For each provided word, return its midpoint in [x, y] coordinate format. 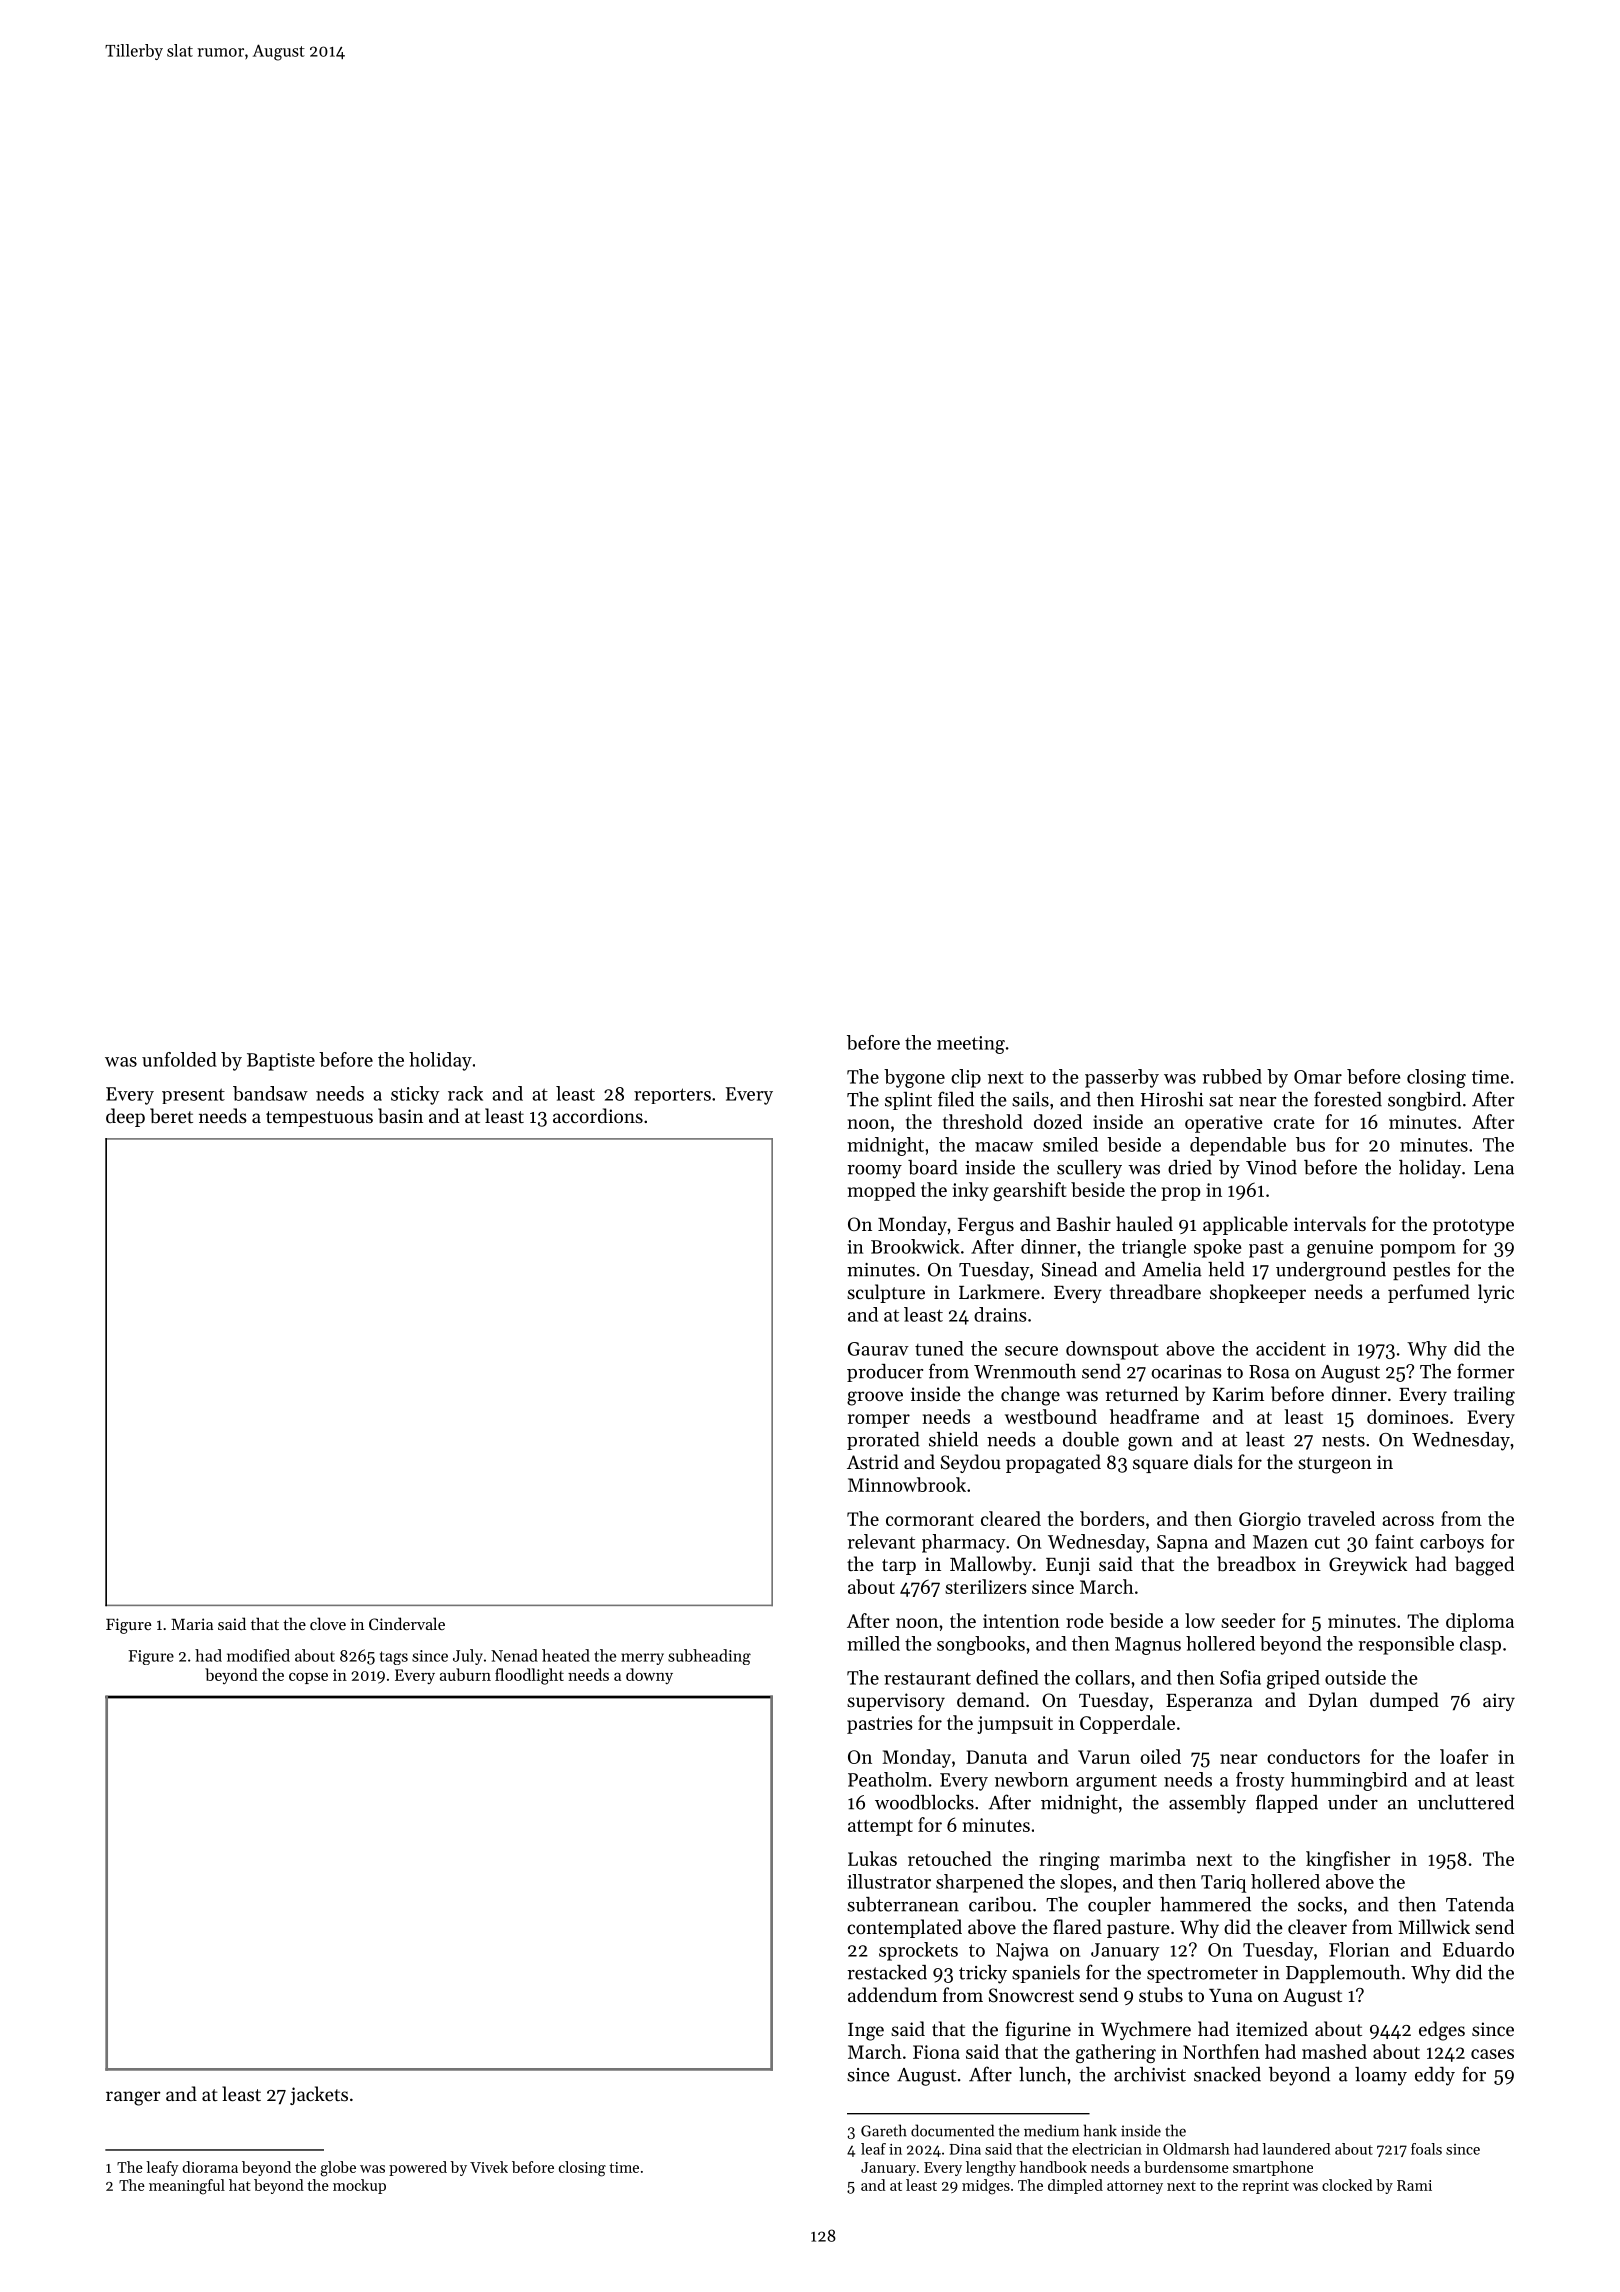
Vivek [489, 2167]
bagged [1484, 1566]
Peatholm [887, 1779]
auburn [465, 1674]
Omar [1318, 1077]
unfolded [179, 1059]
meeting [971, 1045]
